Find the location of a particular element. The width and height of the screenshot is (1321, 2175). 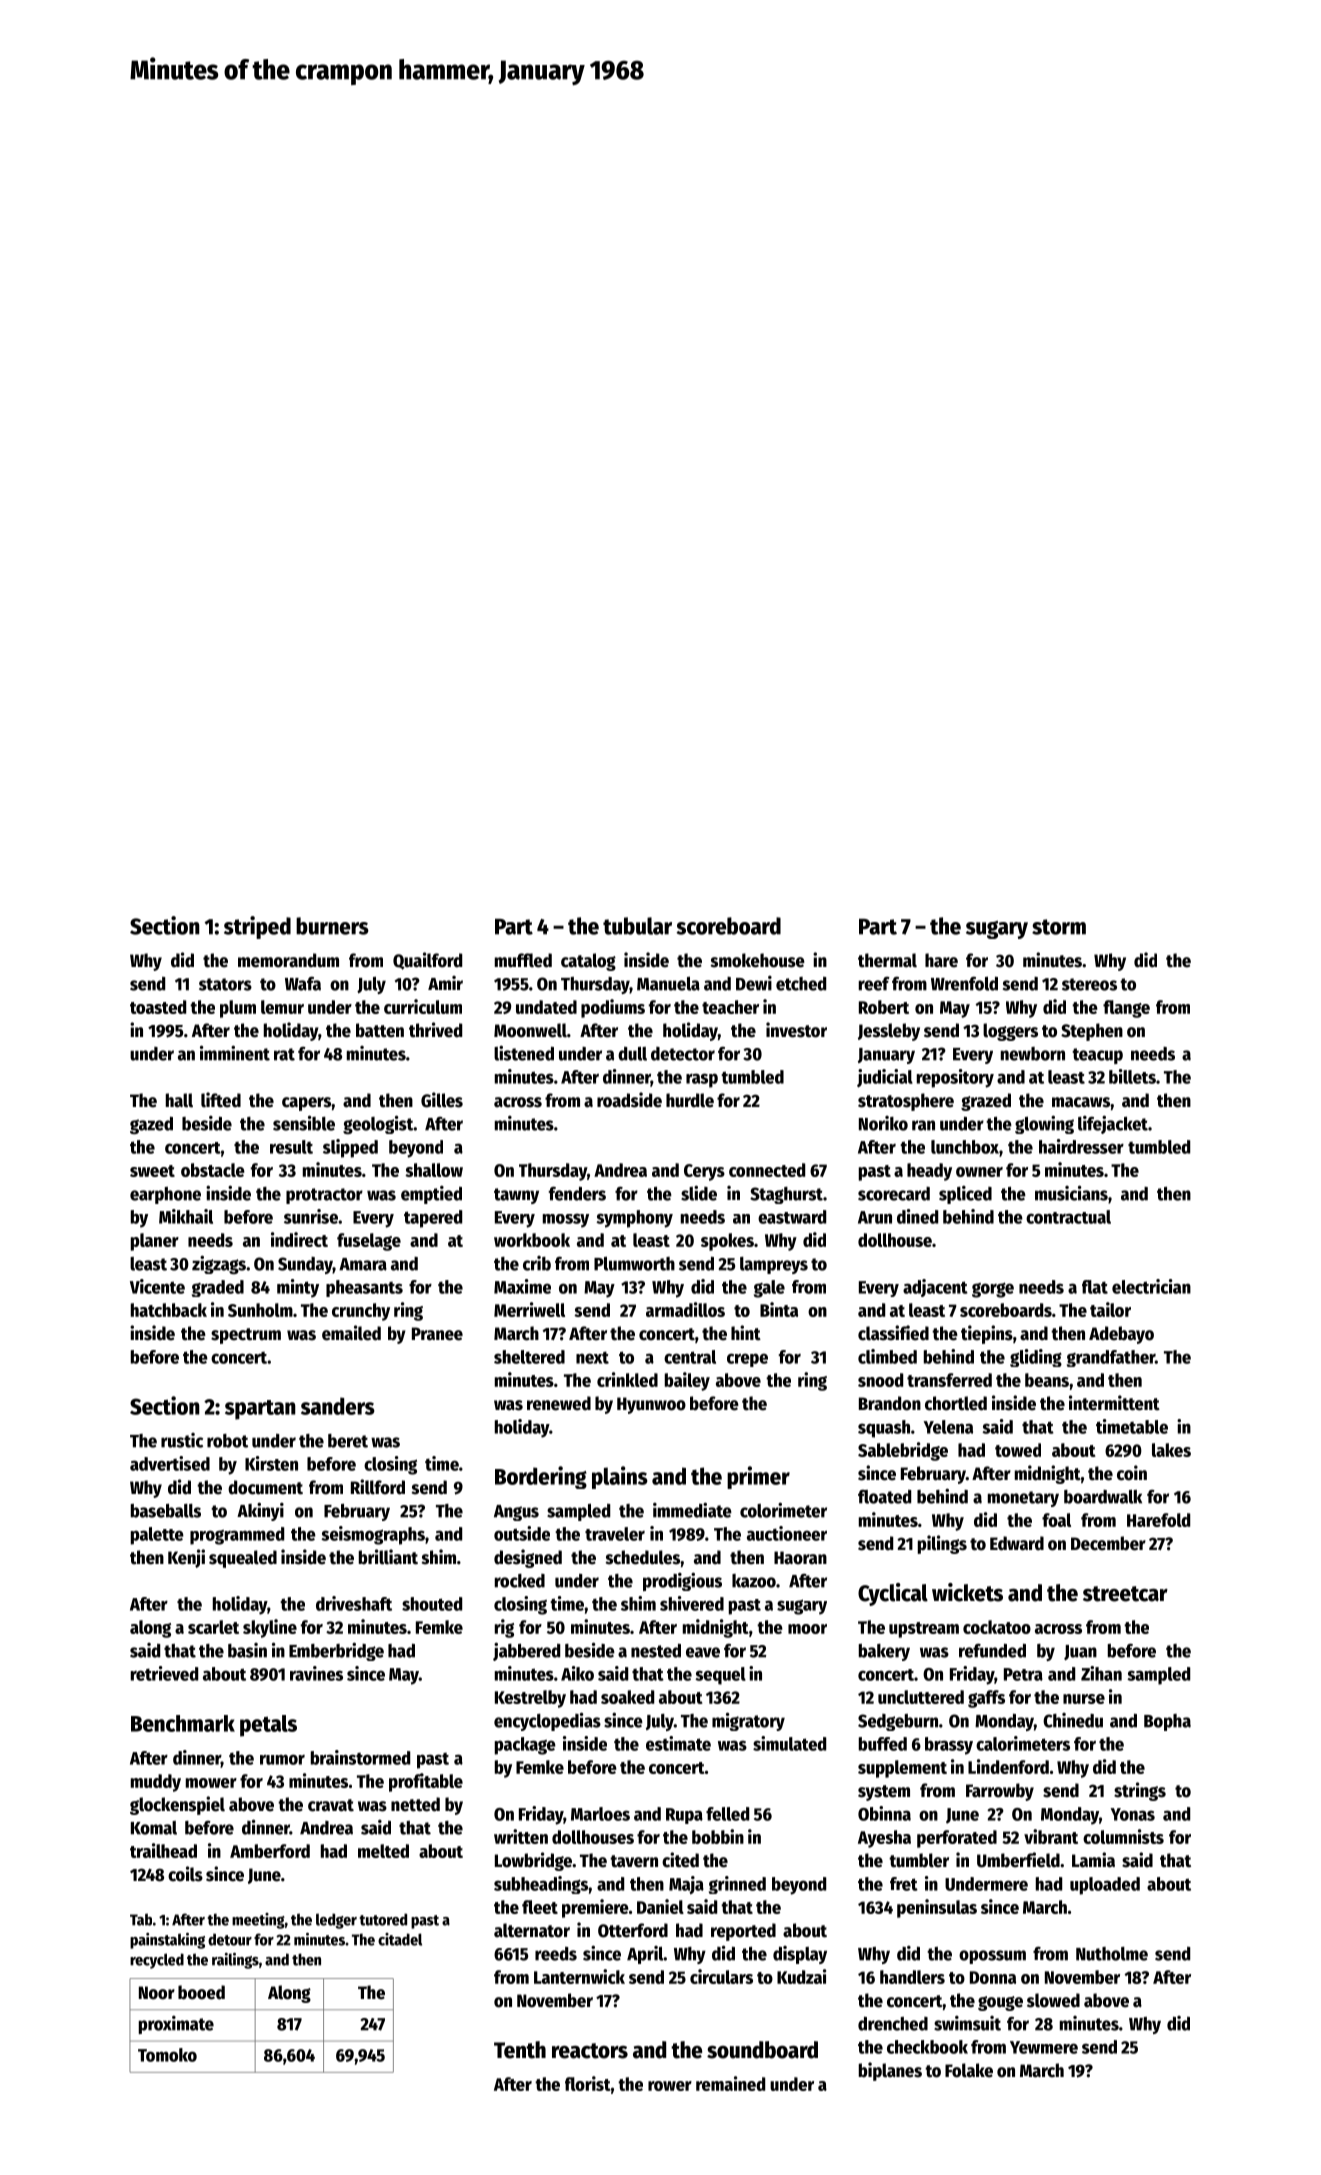

teacher is located at coordinates (730, 1007).
